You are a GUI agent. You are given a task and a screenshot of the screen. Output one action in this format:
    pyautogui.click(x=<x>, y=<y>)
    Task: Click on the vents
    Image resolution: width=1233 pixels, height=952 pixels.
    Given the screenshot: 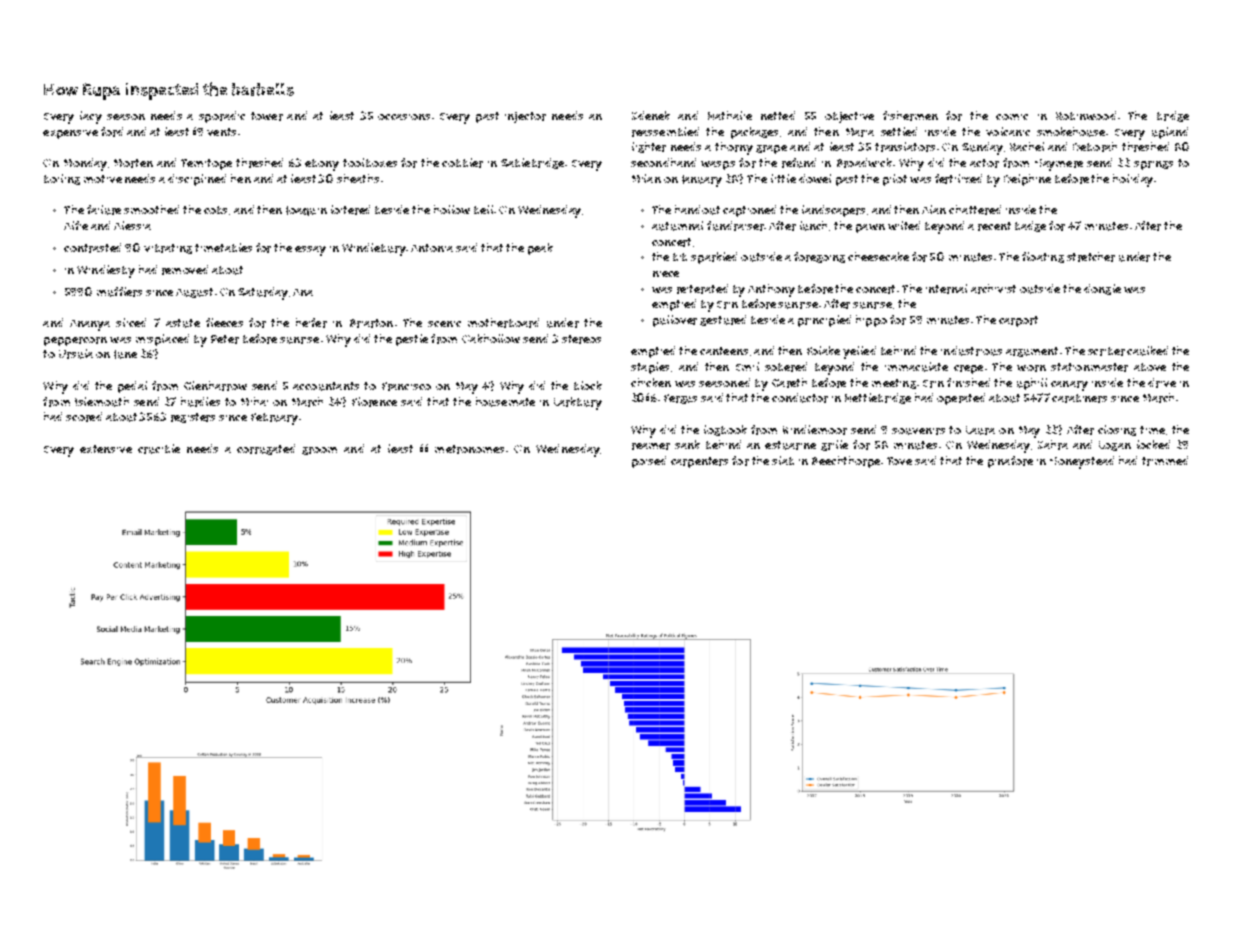 What is the action you would take?
    pyautogui.click(x=221, y=132)
